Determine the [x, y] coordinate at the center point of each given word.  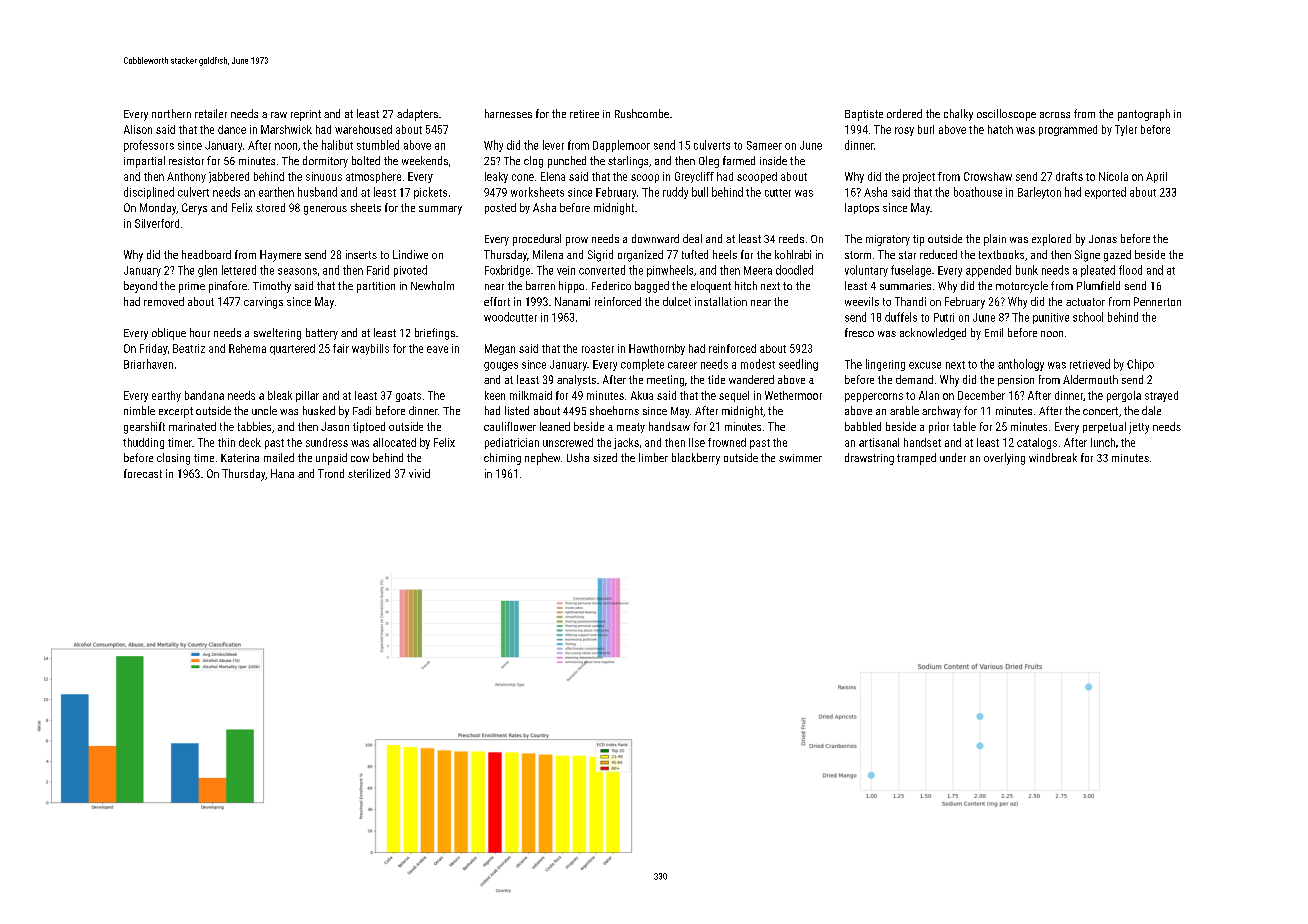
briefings [435, 334]
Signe [1087, 256]
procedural [537, 240]
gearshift [144, 428]
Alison [138, 129]
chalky [958, 115]
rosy [904, 131]
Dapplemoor [621, 146]
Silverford [157, 223]
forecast [143, 473]
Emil [994, 332]
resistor [186, 161]
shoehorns [614, 410]
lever [553, 145]
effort [497, 301]
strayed [1161, 396]
